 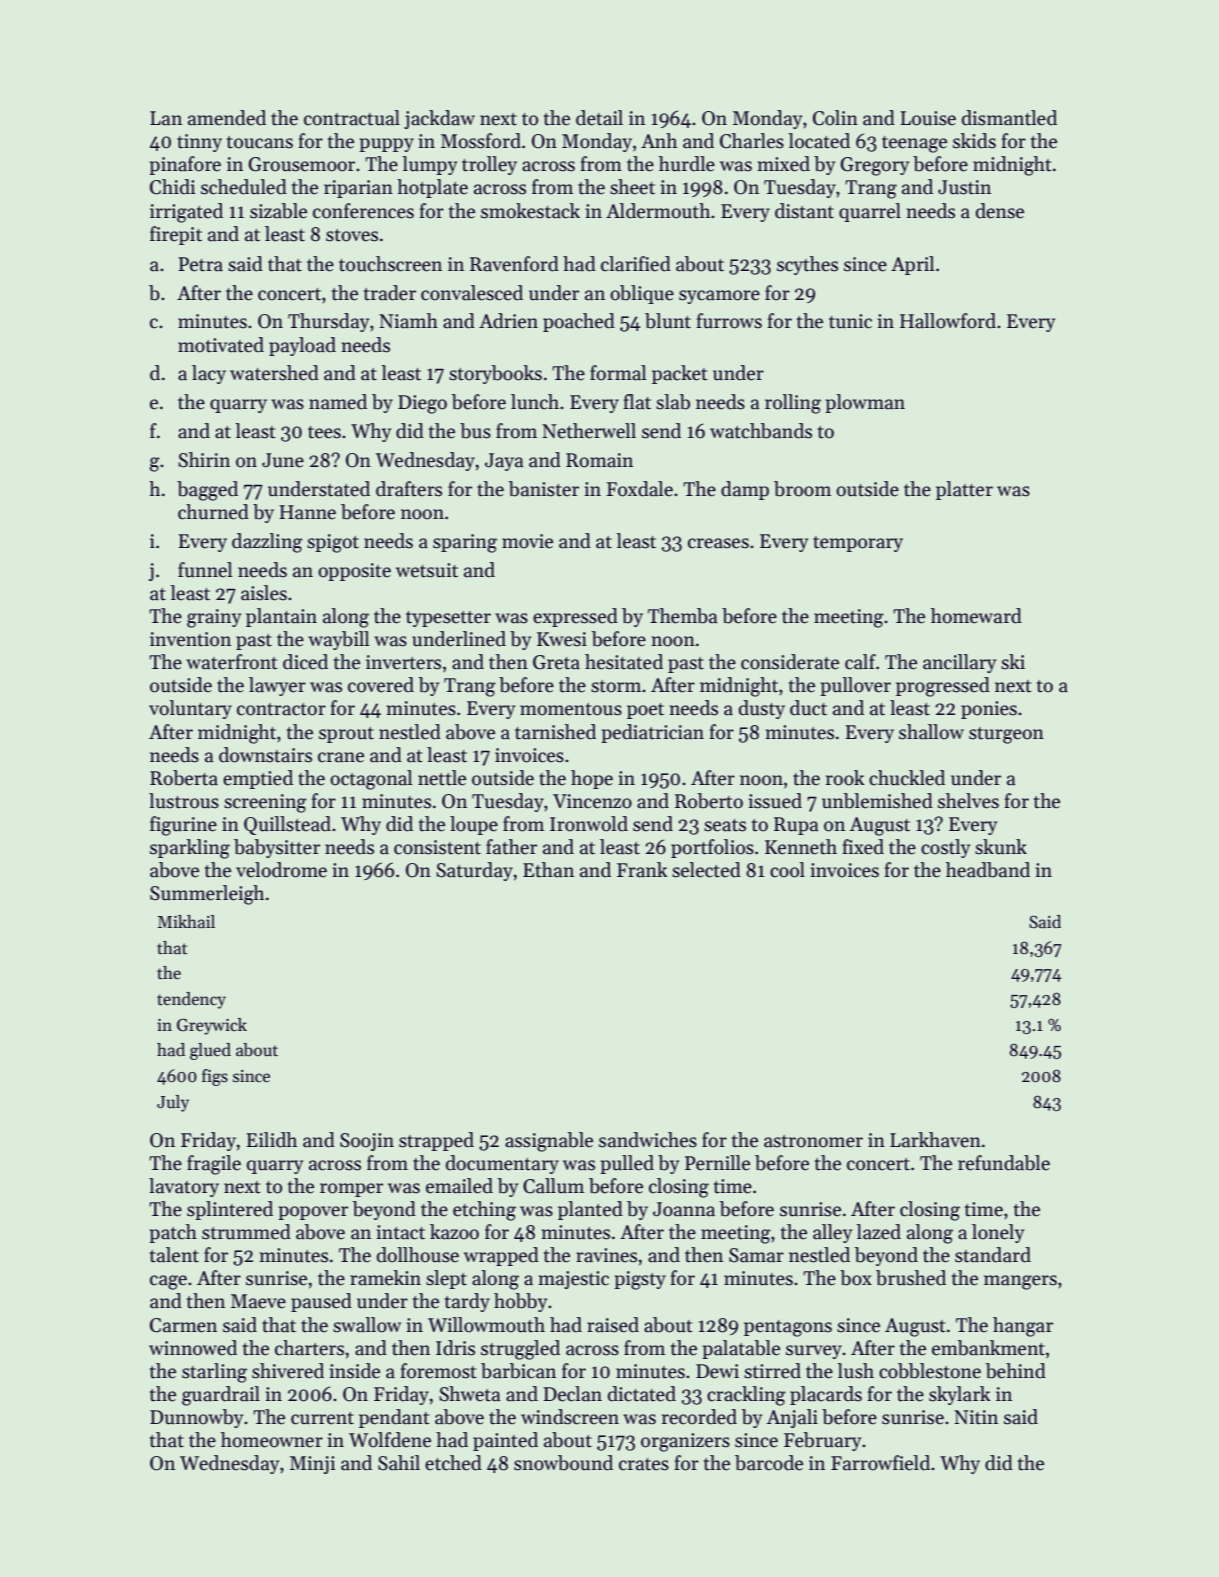 What do you see at coordinates (432, 188) in the image?
I see `hotplate` at bounding box center [432, 188].
